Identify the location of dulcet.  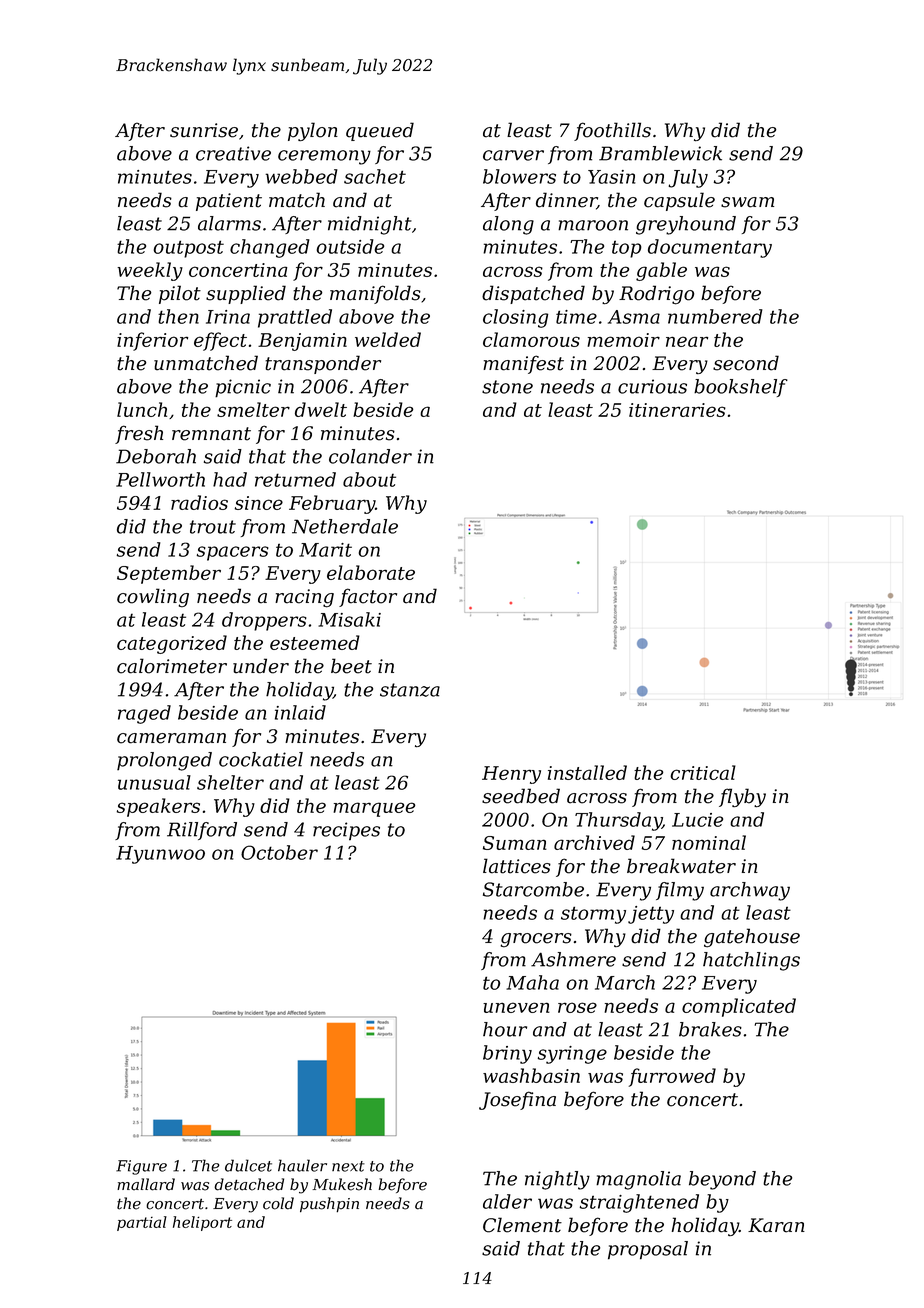
(248, 1165).
